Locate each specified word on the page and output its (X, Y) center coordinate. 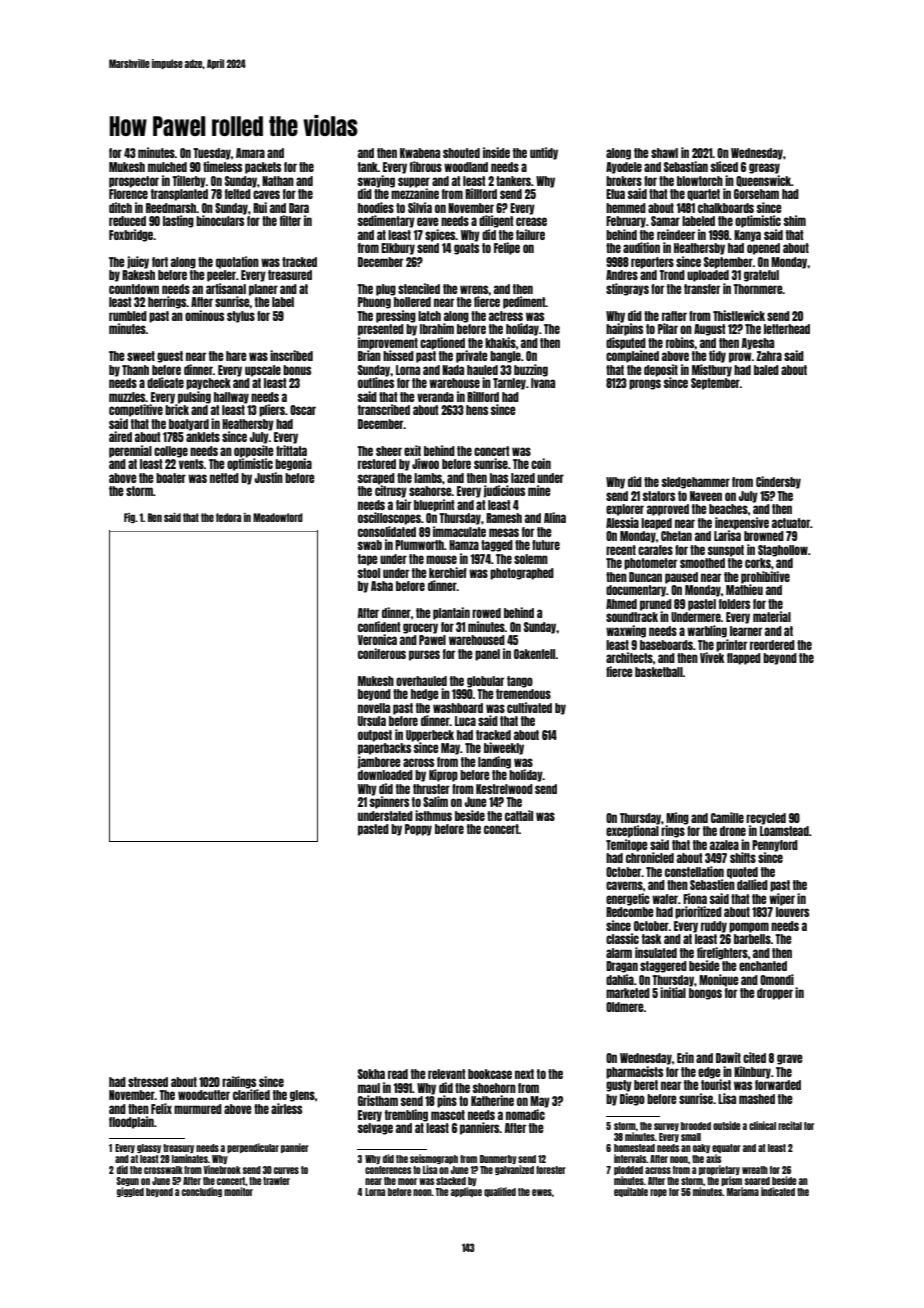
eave (428, 221)
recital (790, 1125)
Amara (250, 153)
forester (551, 1170)
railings (239, 1082)
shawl (664, 153)
